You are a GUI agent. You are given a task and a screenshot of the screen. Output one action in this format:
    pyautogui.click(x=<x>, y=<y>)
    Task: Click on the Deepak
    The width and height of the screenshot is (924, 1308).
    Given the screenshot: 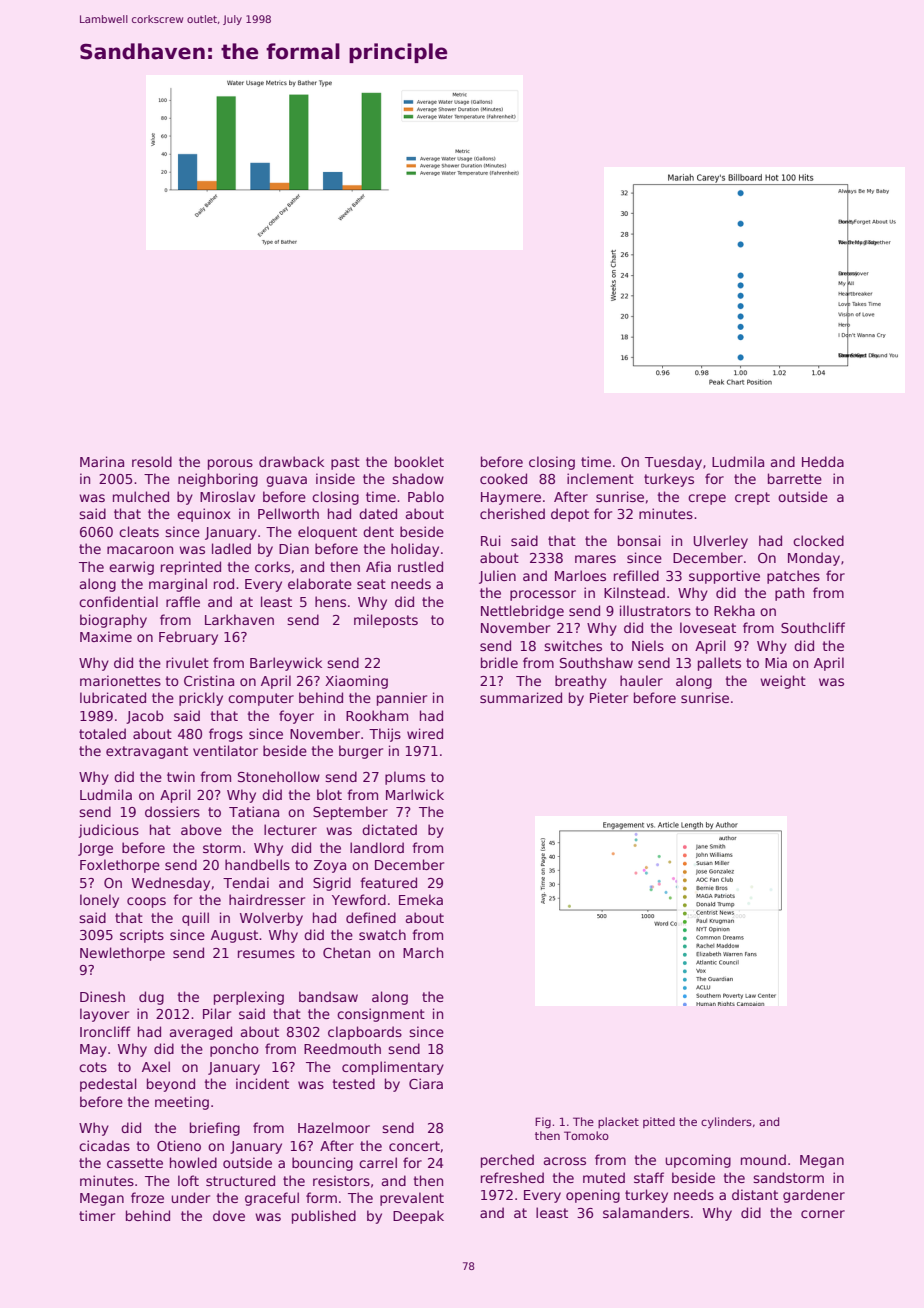 What is the action you would take?
    pyautogui.click(x=418, y=1217)
